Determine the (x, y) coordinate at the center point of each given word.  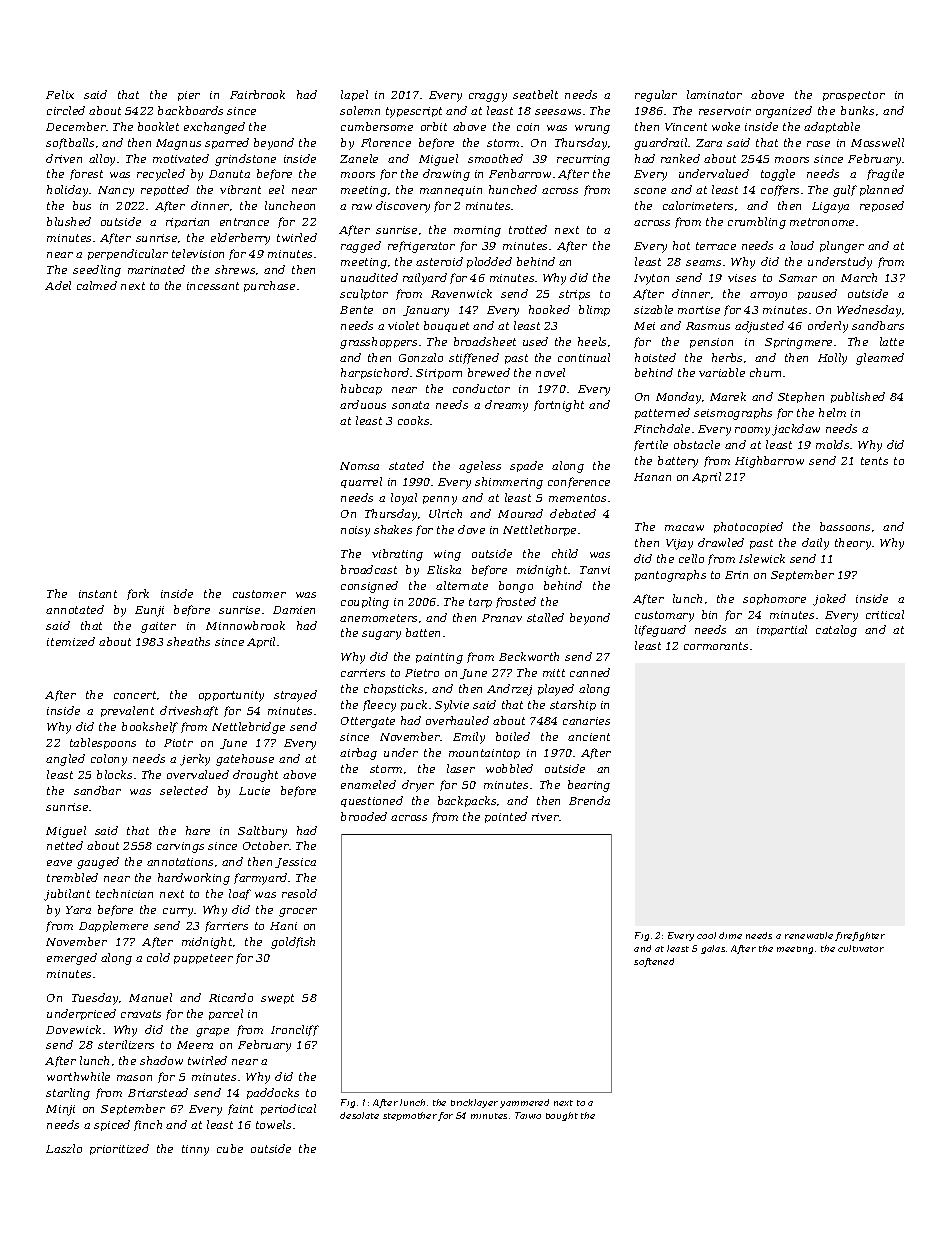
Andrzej (509, 690)
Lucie (254, 791)
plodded (489, 262)
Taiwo (528, 1115)
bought (562, 1116)
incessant (213, 286)
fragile (885, 175)
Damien (294, 610)
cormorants (716, 646)
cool (706, 935)
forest (86, 174)
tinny (195, 1150)
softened (654, 962)
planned (882, 190)
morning (477, 231)
